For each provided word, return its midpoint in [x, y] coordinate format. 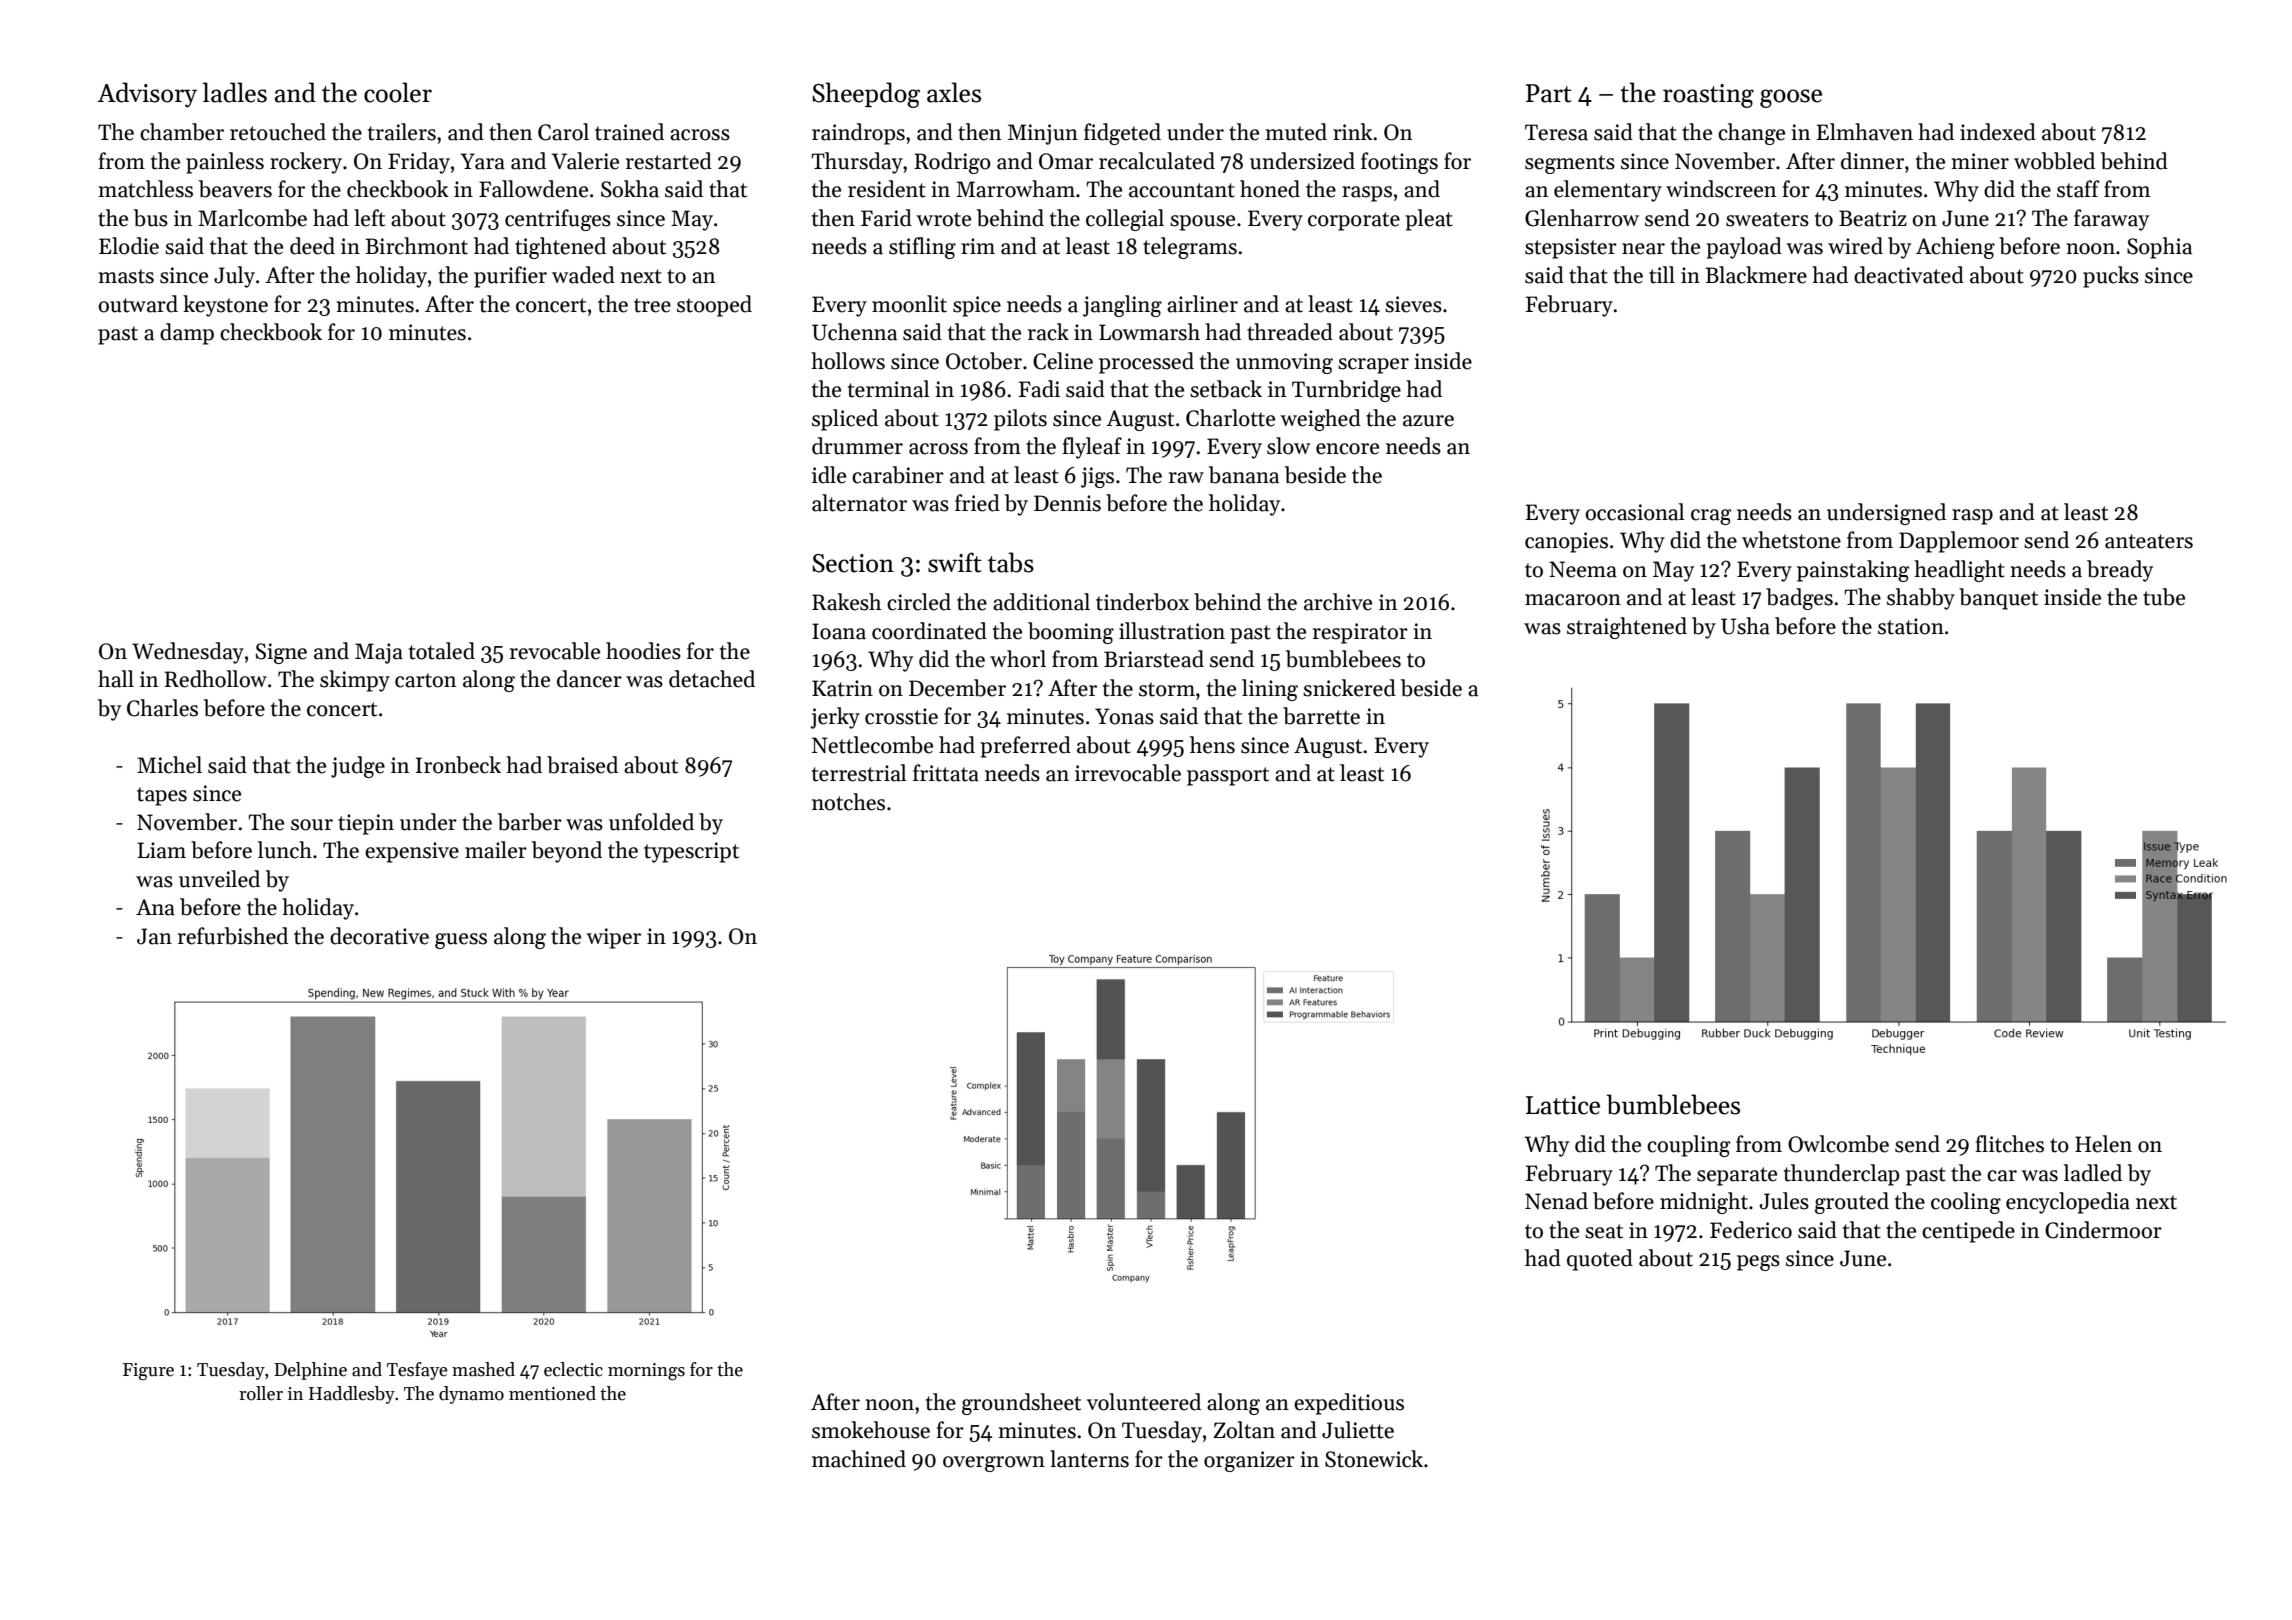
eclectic [573, 1369]
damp [187, 334]
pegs [1758, 1263]
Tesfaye [417, 1371]
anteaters [2149, 541]
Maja [379, 653]
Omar [1066, 161]
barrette [1321, 716]
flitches [2009, 1144]
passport [1228, 776]
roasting [1708, 96]
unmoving [1284, 363]
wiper [613, 938]
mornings [646, 1372]
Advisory [147, 95]
